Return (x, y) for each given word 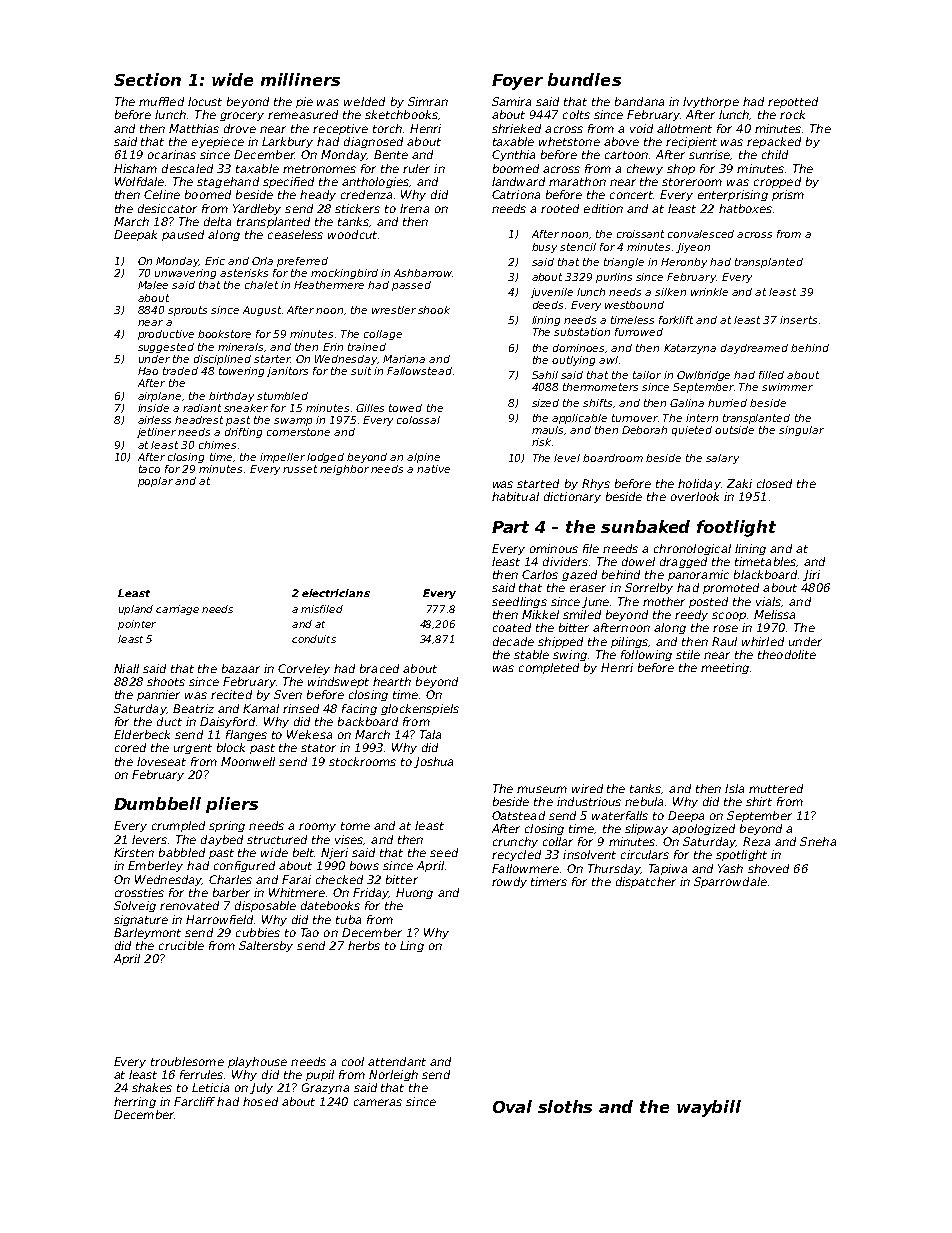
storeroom (692, 182)
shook (434, 310)
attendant (397, 1061)
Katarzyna (690, 349)
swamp (293, 422)
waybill (709, 1108)
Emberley (155, 866)
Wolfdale (139, 181)
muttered (776, 788)
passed (411, 286)
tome (355, 826)
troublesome (187, 1061)
